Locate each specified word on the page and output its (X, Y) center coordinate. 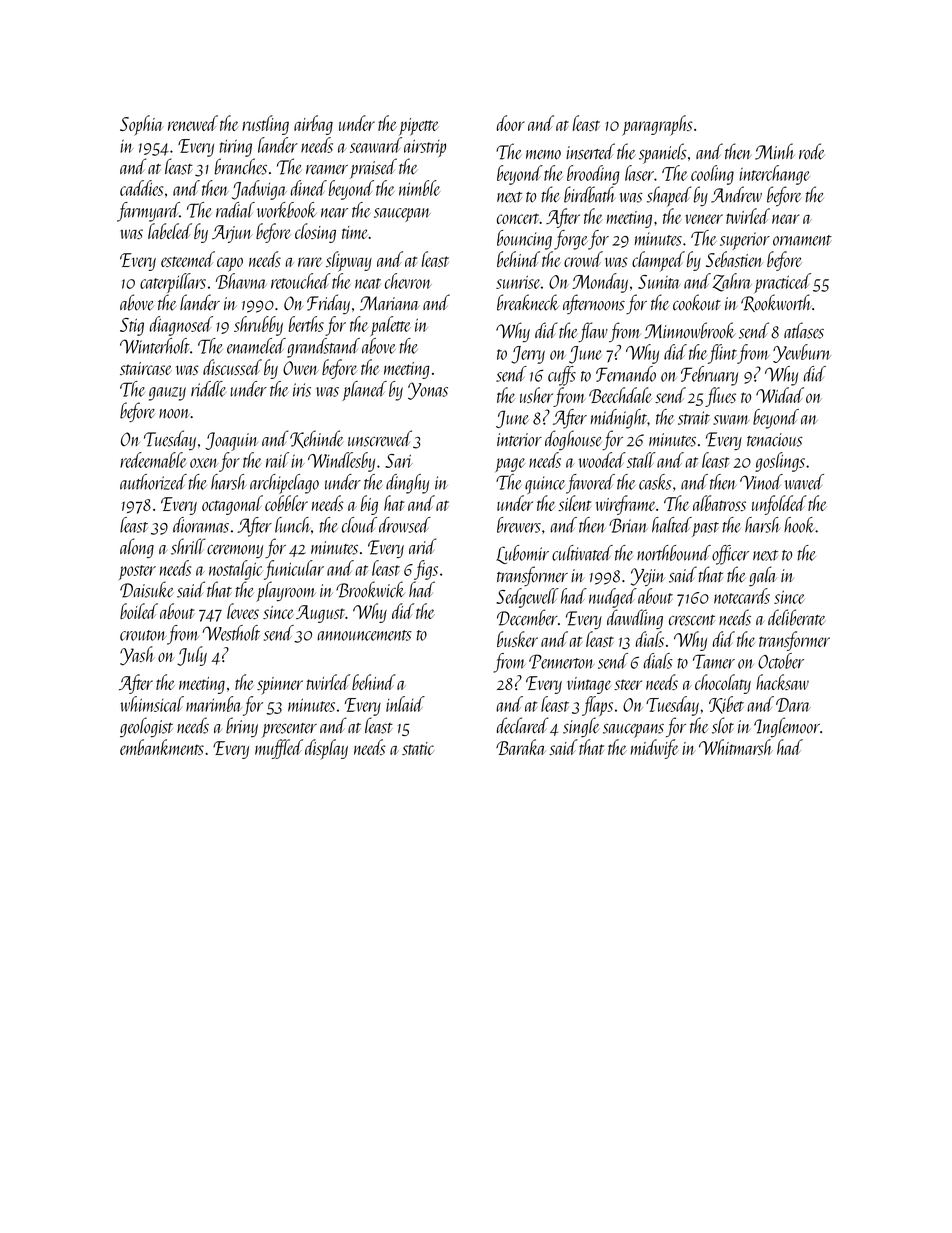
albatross (719, 503)
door (511, 123)
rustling (265, 125)
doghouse (574, 440)
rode (812, 151)
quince (545, 485)
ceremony (235, 551)
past (705, 529)
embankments (162, 747)
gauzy (167, 394)
